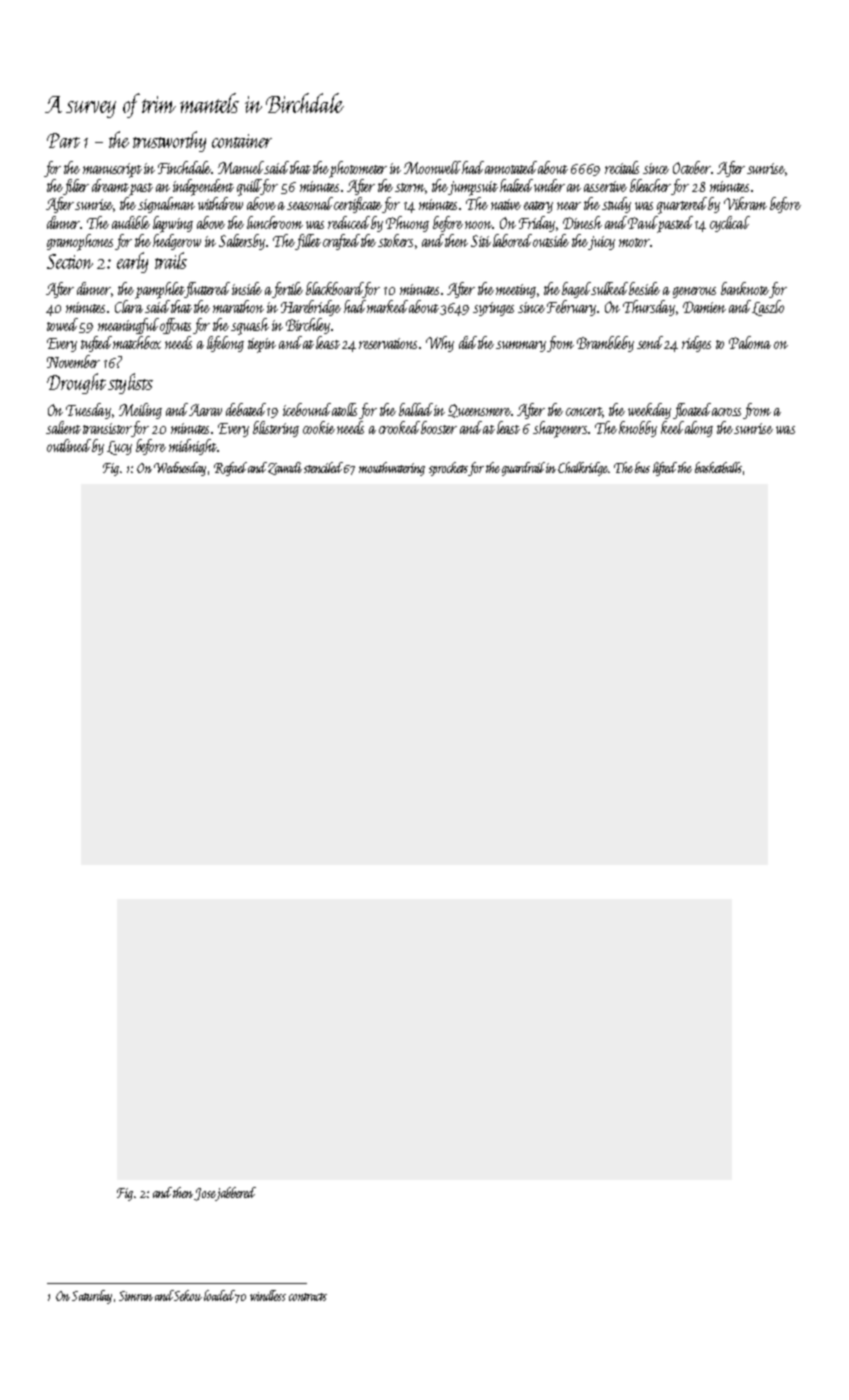  What do you see at coordinates (665, 469) in the document?
I see `lifted` at bounding box center [665, 469].
